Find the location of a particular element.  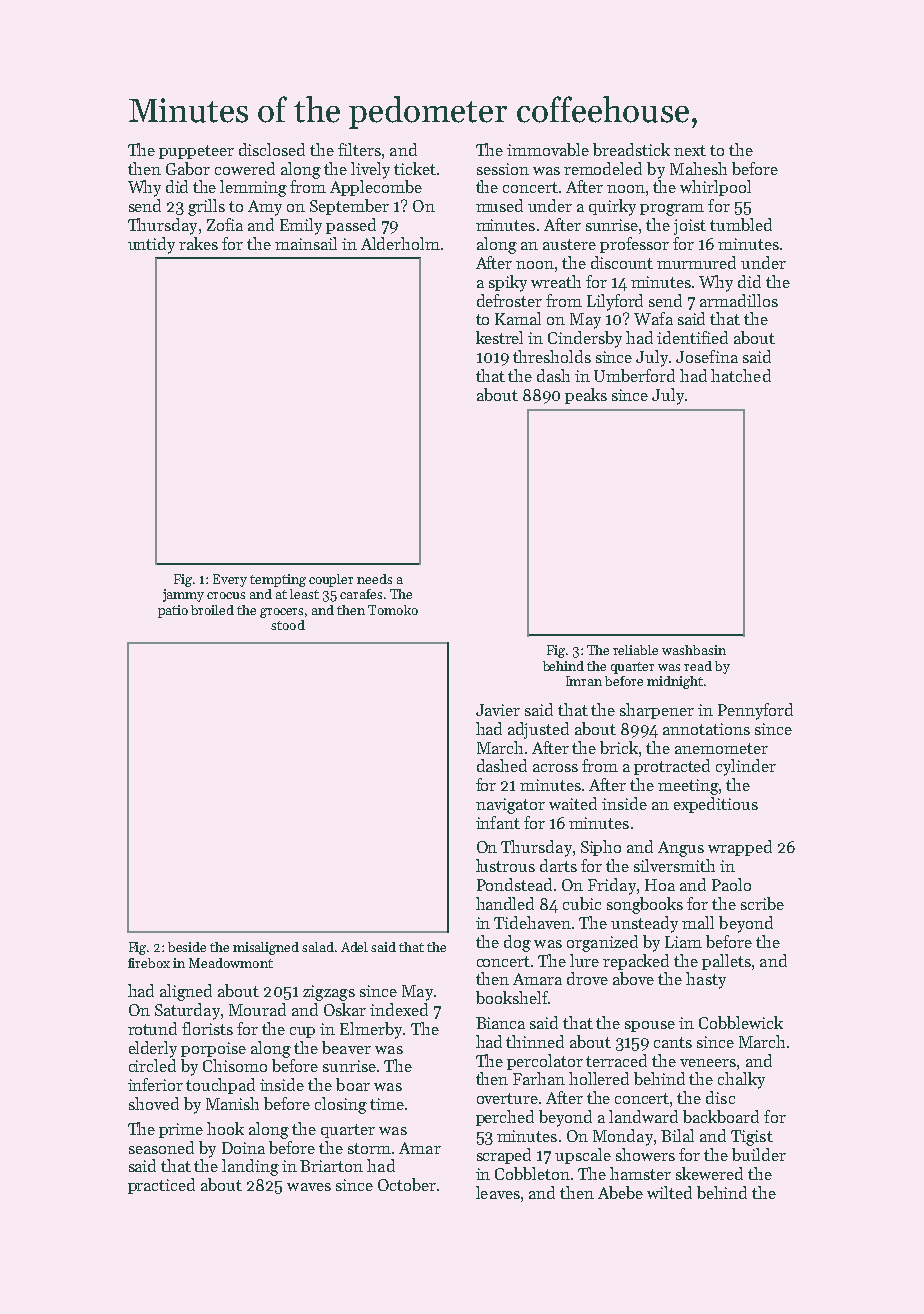

peaks is located at coordinates (586, 396).
